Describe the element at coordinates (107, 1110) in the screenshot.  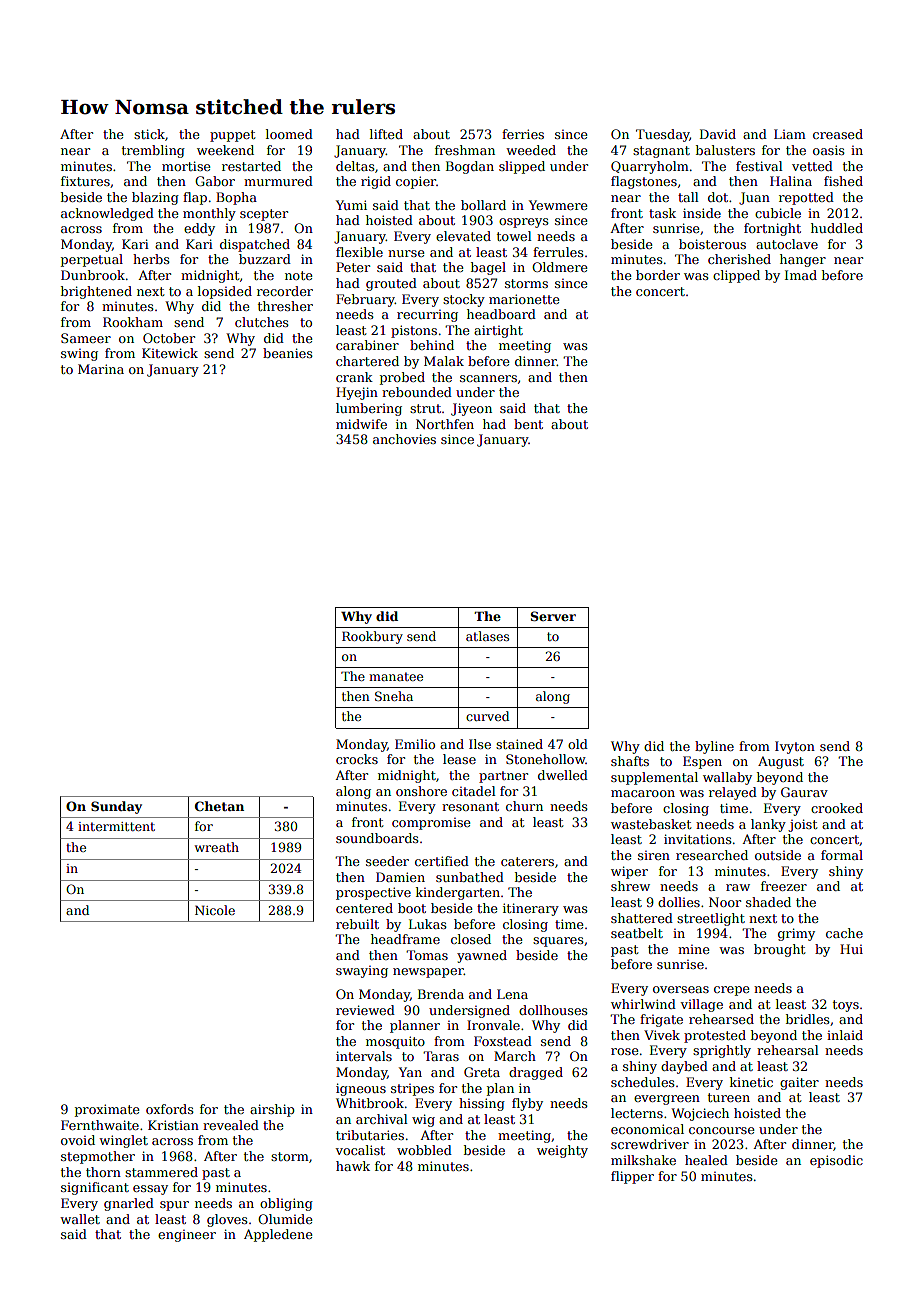
I see `proximate` at that location.
